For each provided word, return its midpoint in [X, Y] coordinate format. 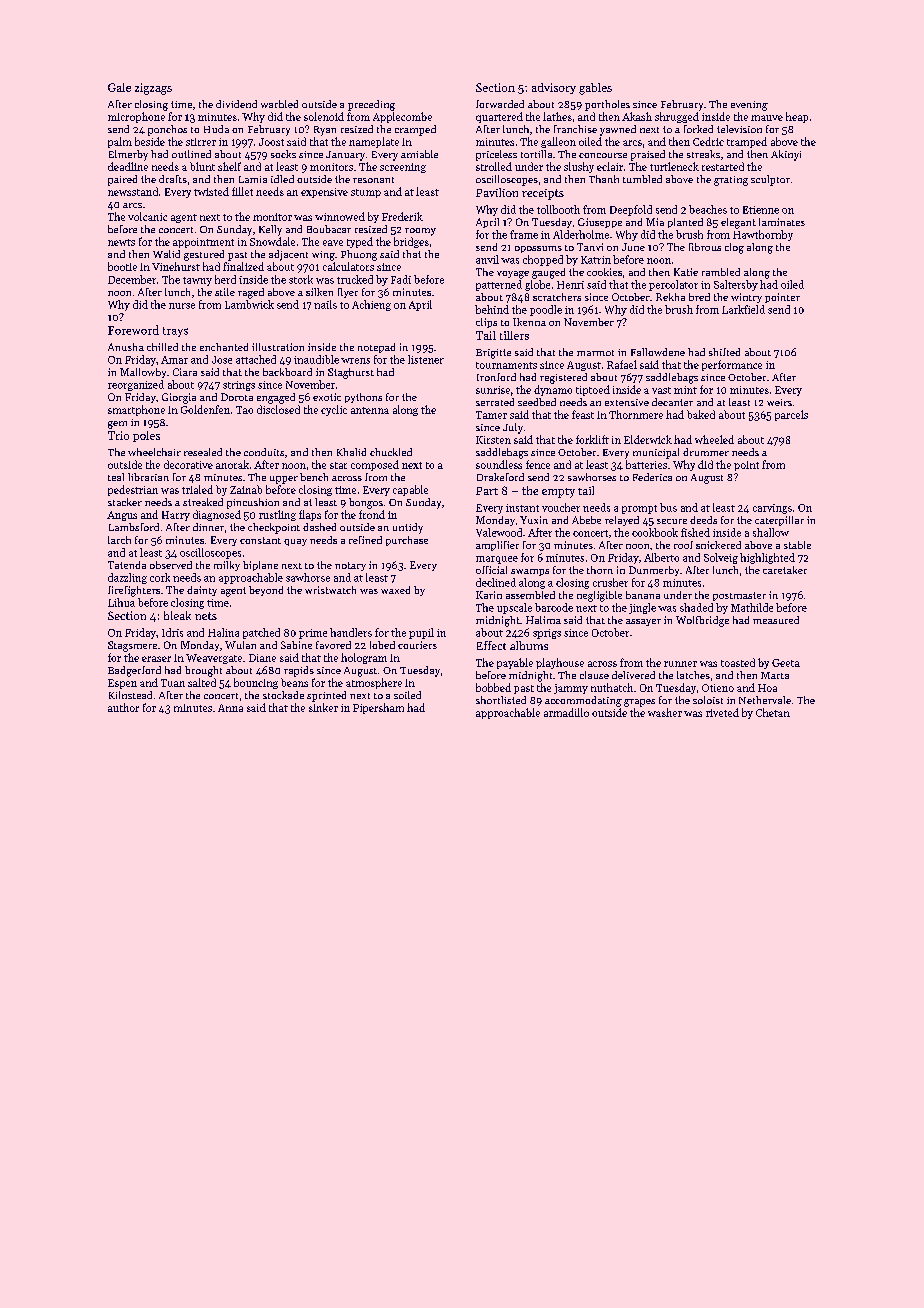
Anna [230, 708]
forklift [592, 439]
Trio [118, 435]
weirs [779, 402]
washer [665, 712]
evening [749, 106]
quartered [499, 117]
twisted [211, 191]
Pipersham [378, 708]
